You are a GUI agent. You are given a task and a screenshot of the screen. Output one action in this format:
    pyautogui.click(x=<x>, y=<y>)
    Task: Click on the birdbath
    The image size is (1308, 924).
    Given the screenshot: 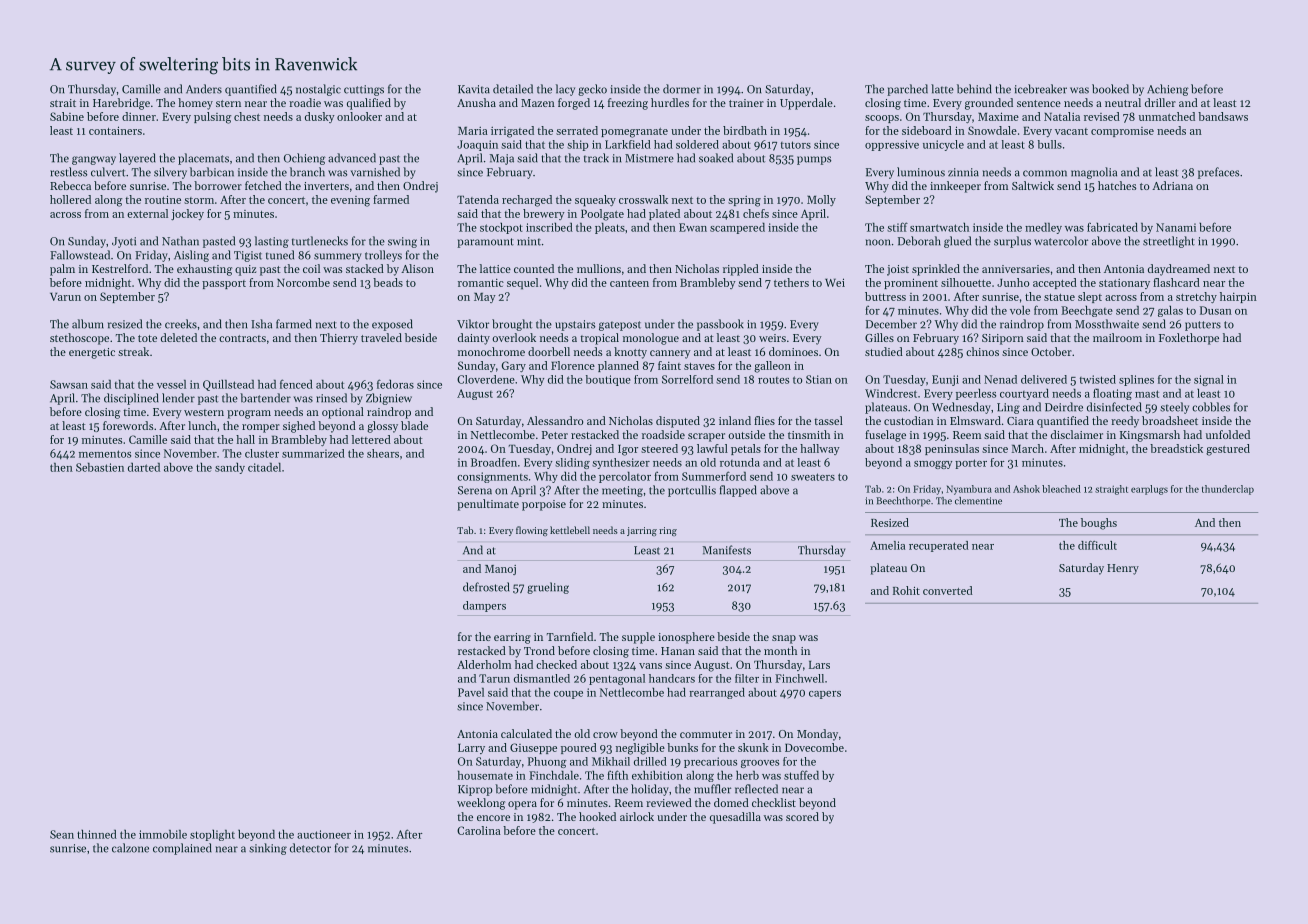 What is the action you would take?
    pyautogui.click(x=745, y=130)
